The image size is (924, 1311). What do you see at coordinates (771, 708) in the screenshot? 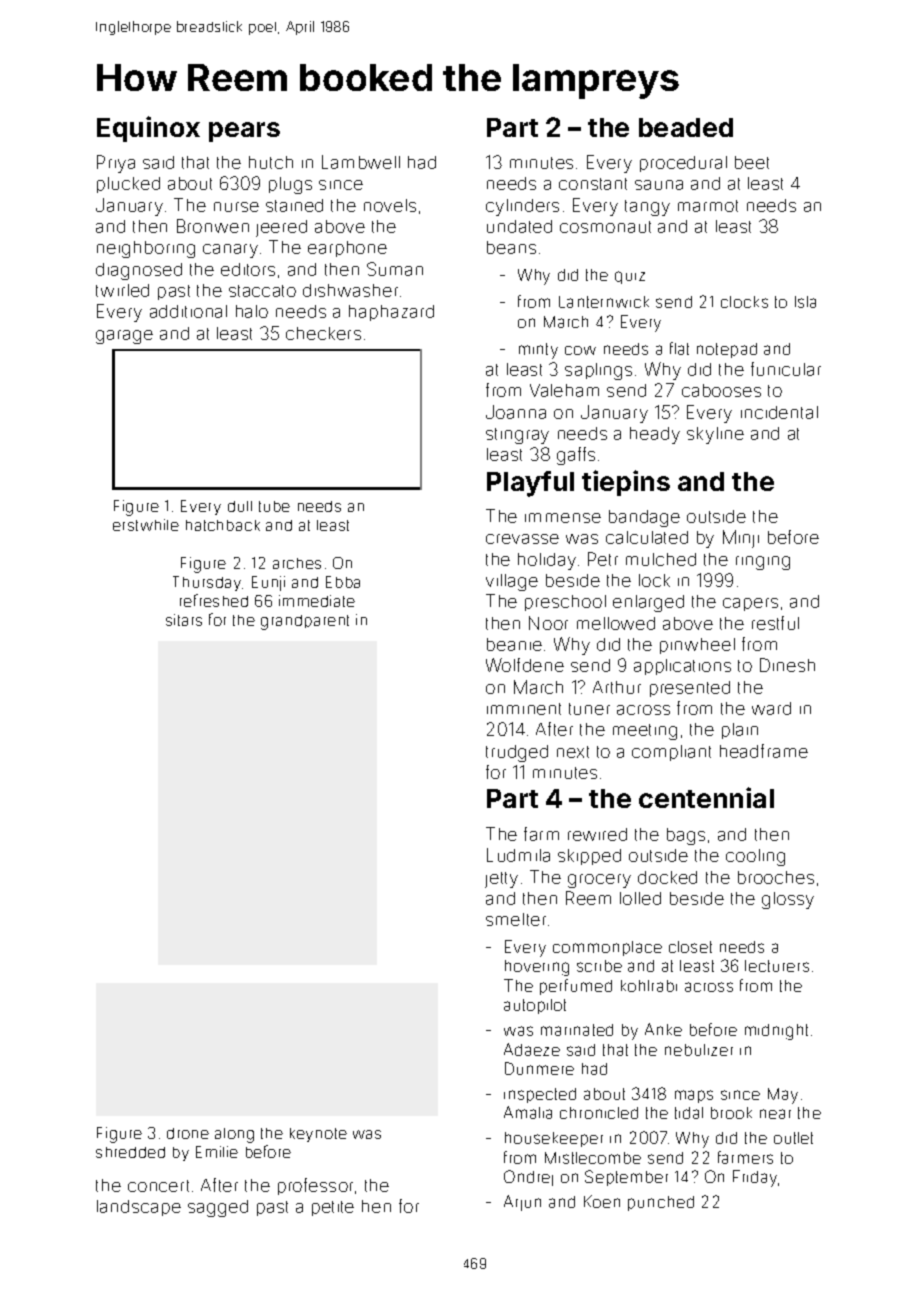
I see `ward` at bounding box center [771, 708].
